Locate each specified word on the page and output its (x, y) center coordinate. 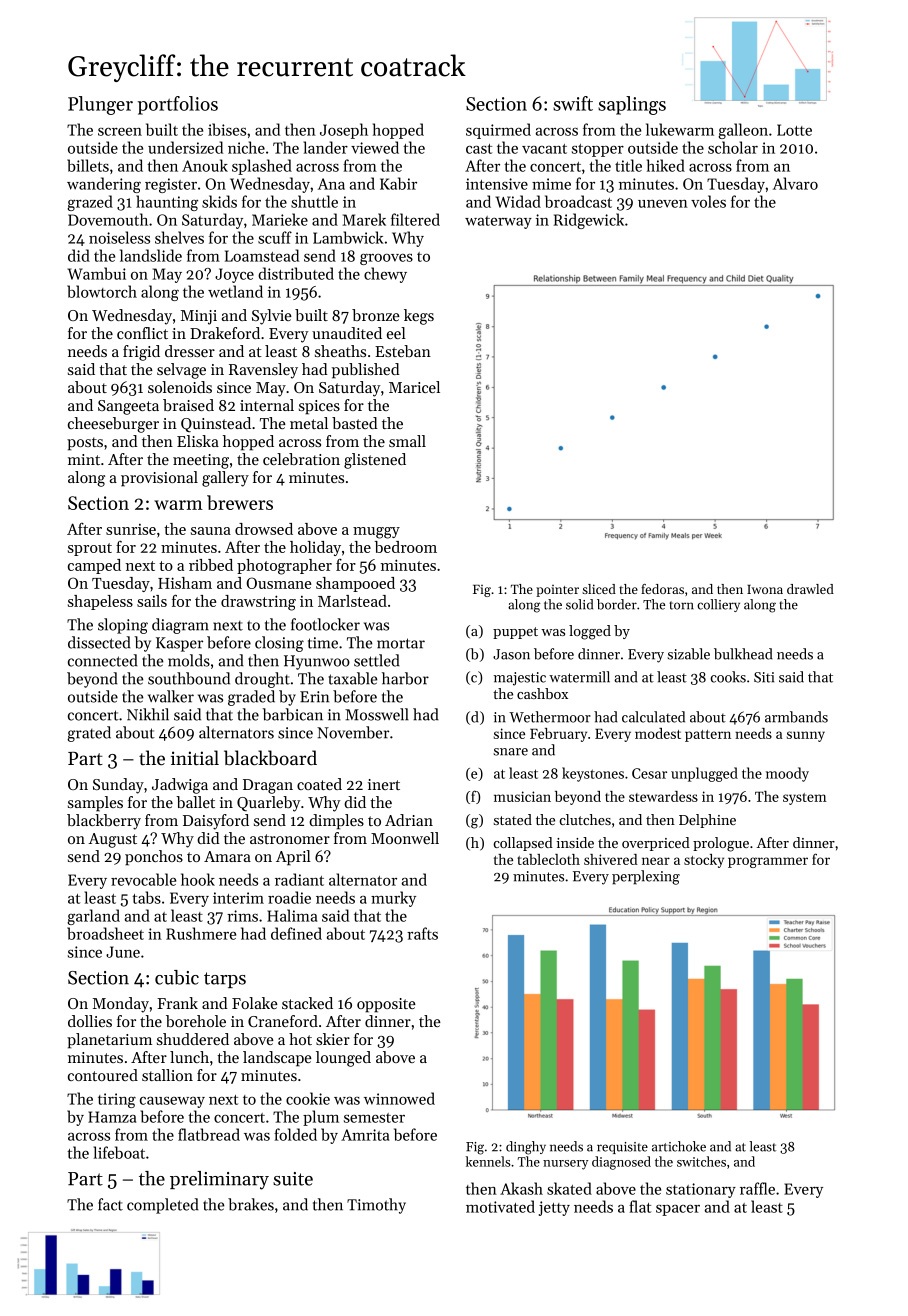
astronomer (290, 839)
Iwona (765, 589)
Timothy (376, 1206)
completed (163, 1206)
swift (573, 103)
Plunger (100, 105)
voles (708, 201)
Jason (511, 654)
